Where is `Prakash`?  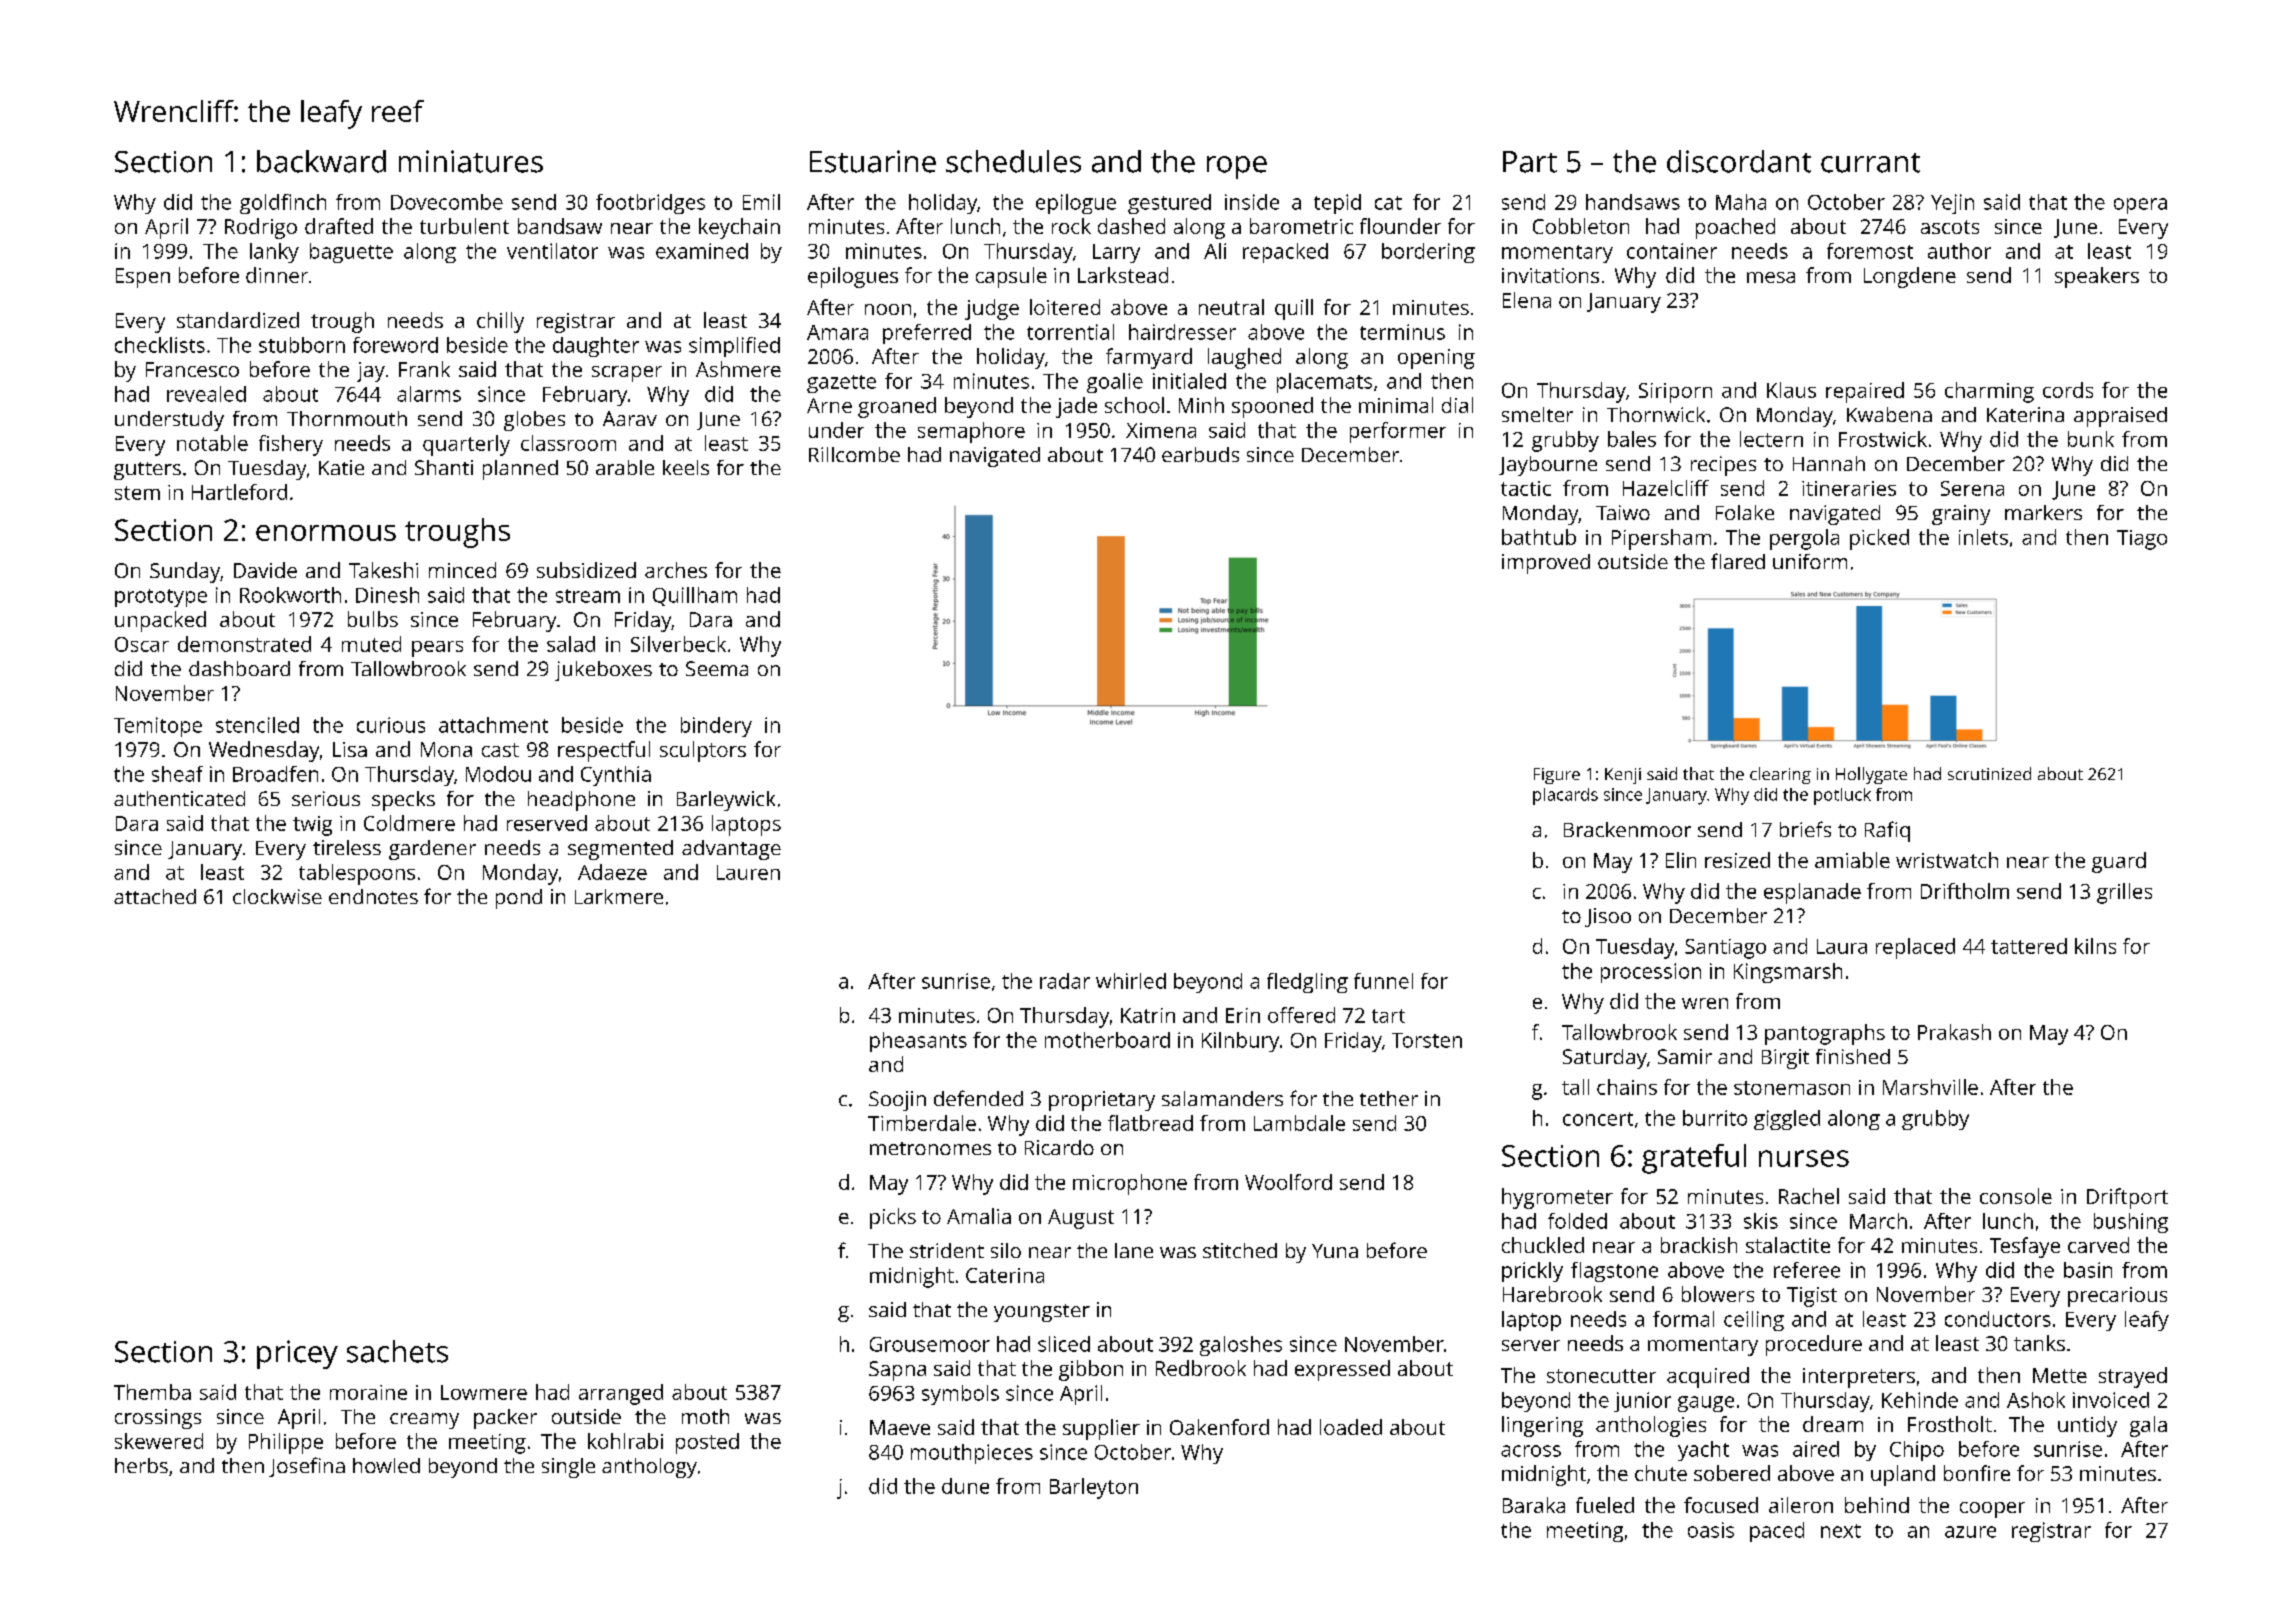
Prakash is located at coordinates (1954, 1032).
